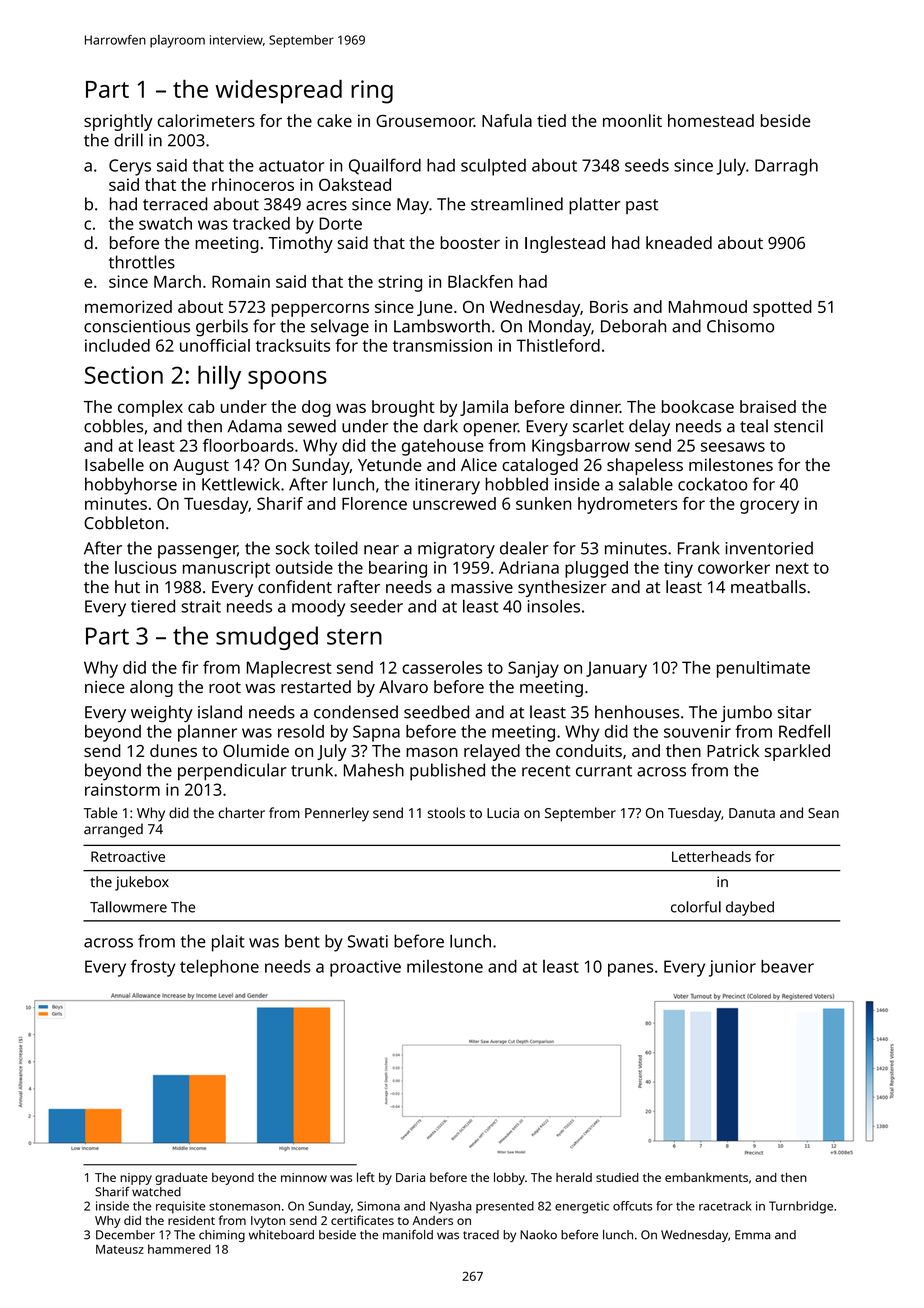 The width and height of the screenshot is (924, 1308). I want to click on Grousemoor, so click(425, 121).
